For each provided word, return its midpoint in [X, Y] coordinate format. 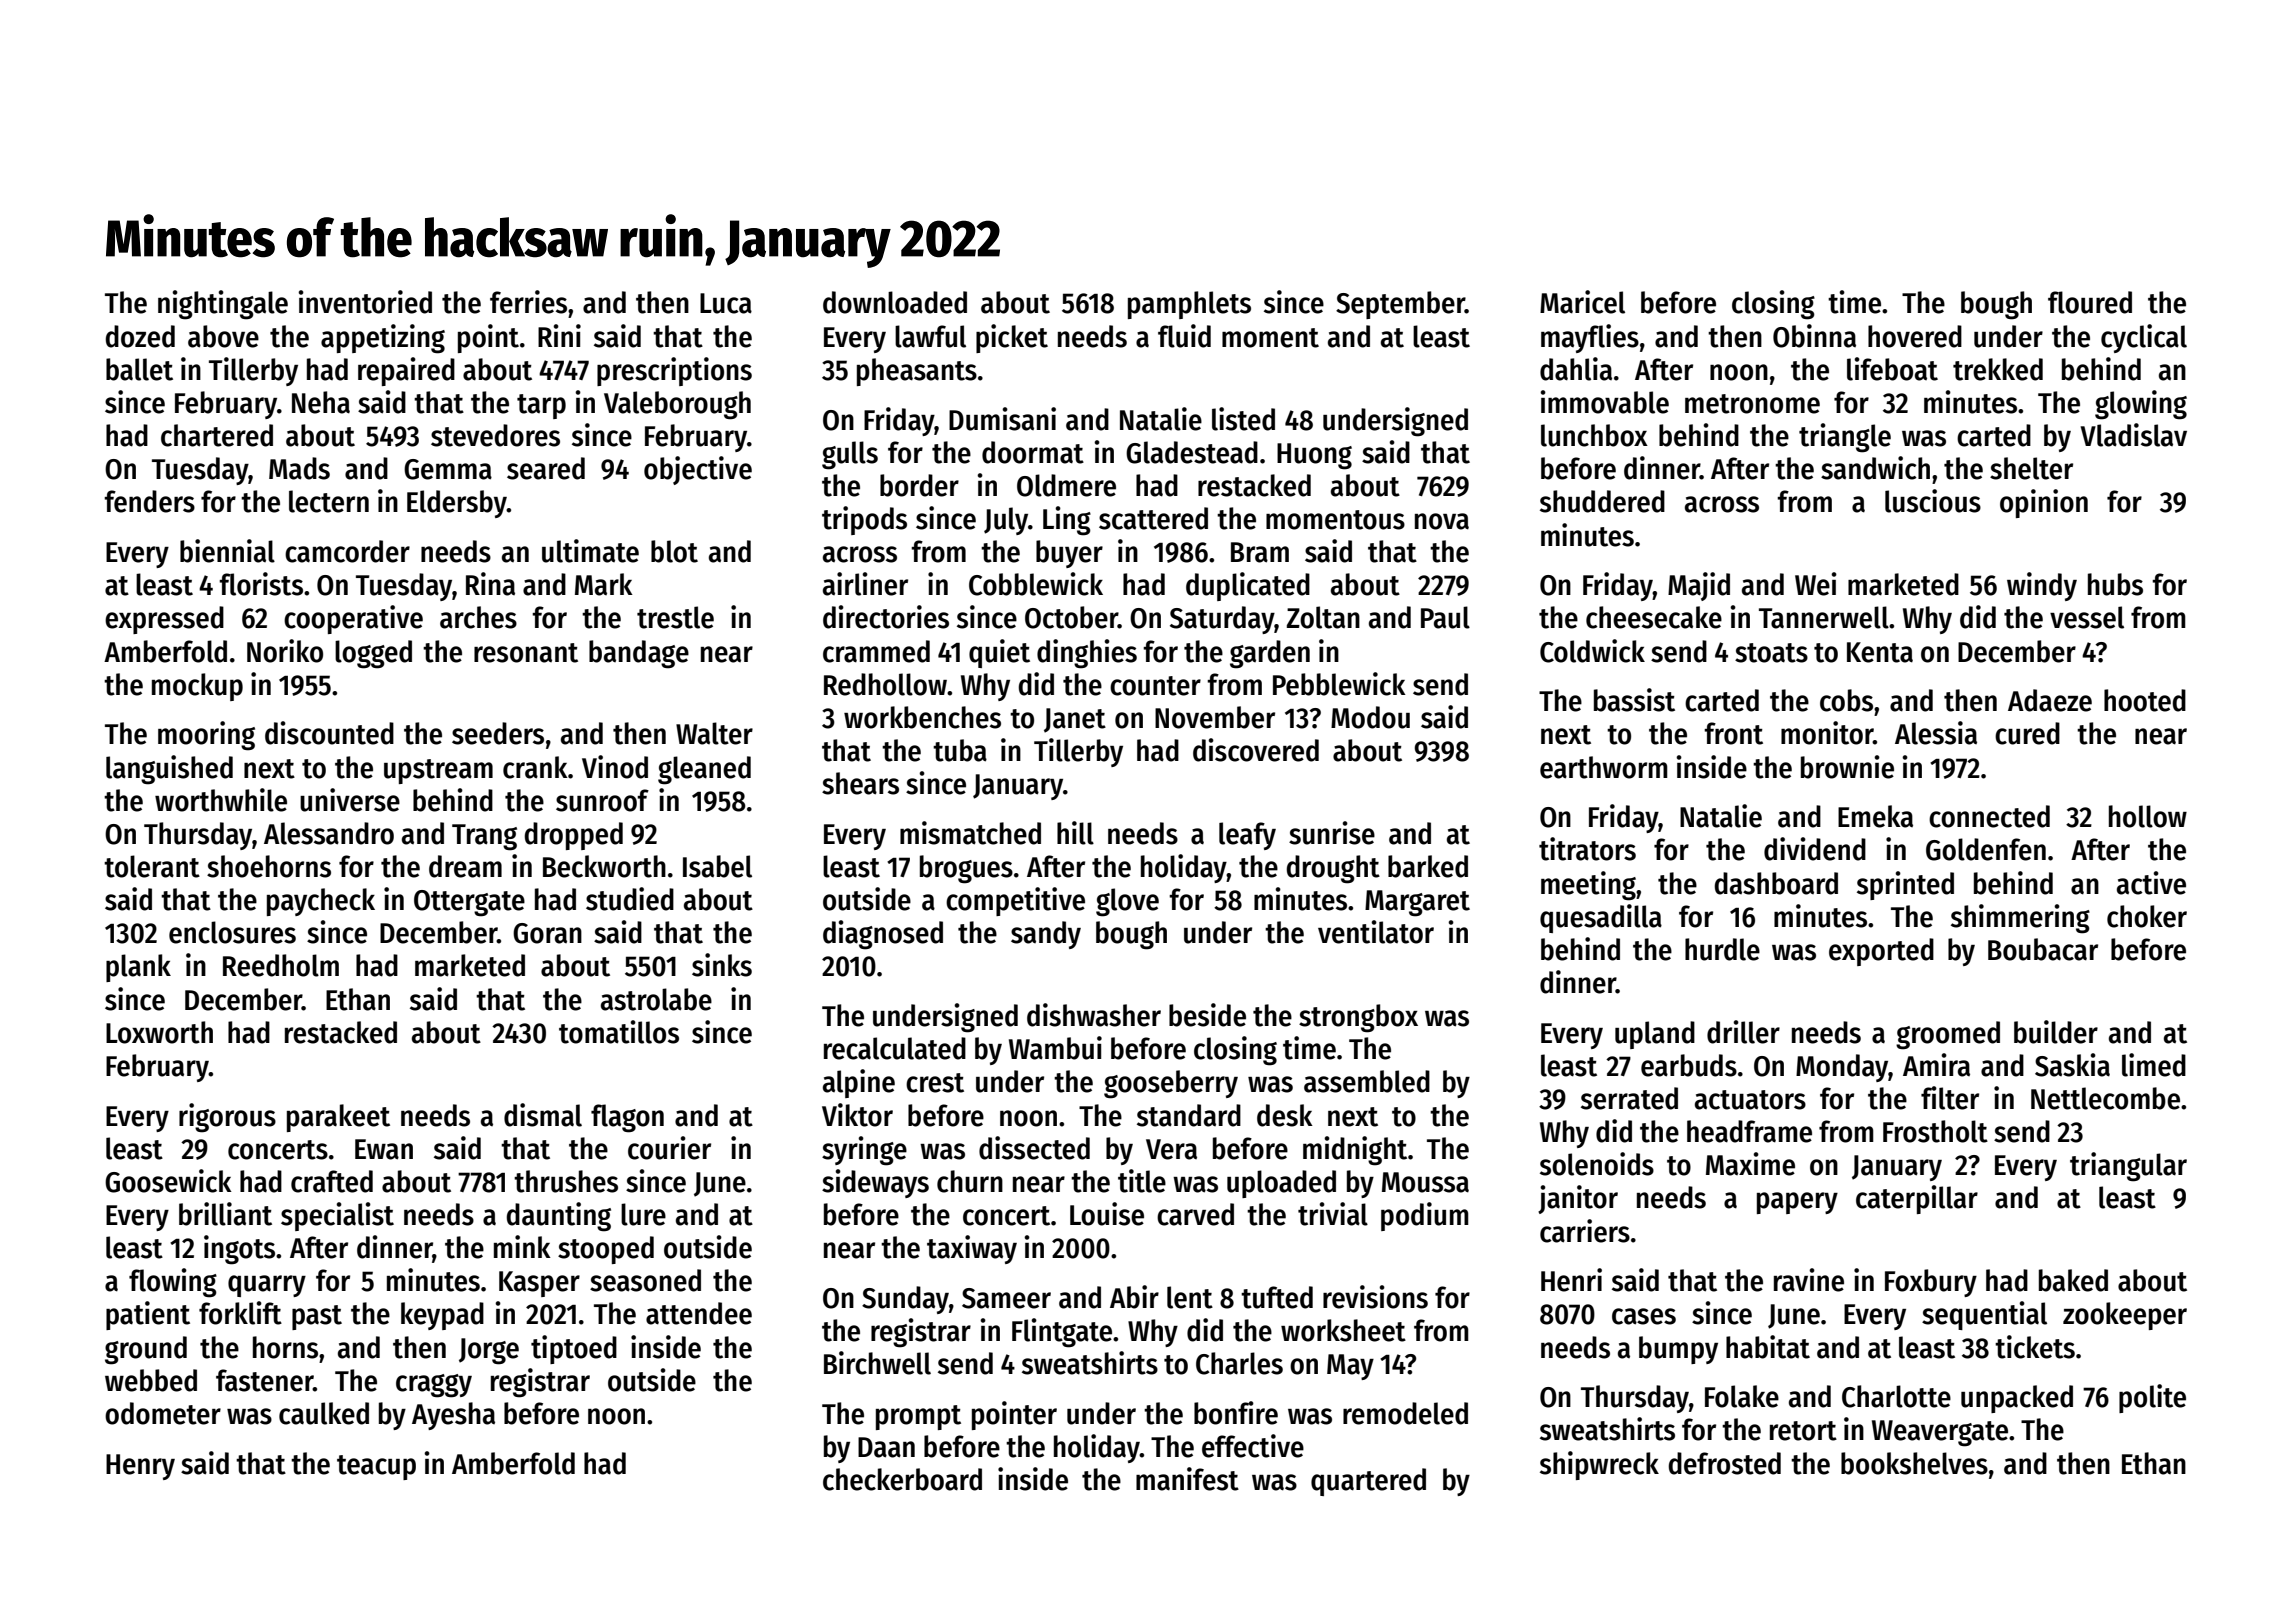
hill [1075, 833]
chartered [217, 435]
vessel [2087, 617]
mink [522, 1246]
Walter [714, 733]
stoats [1771, 653]
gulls [850, 455]
